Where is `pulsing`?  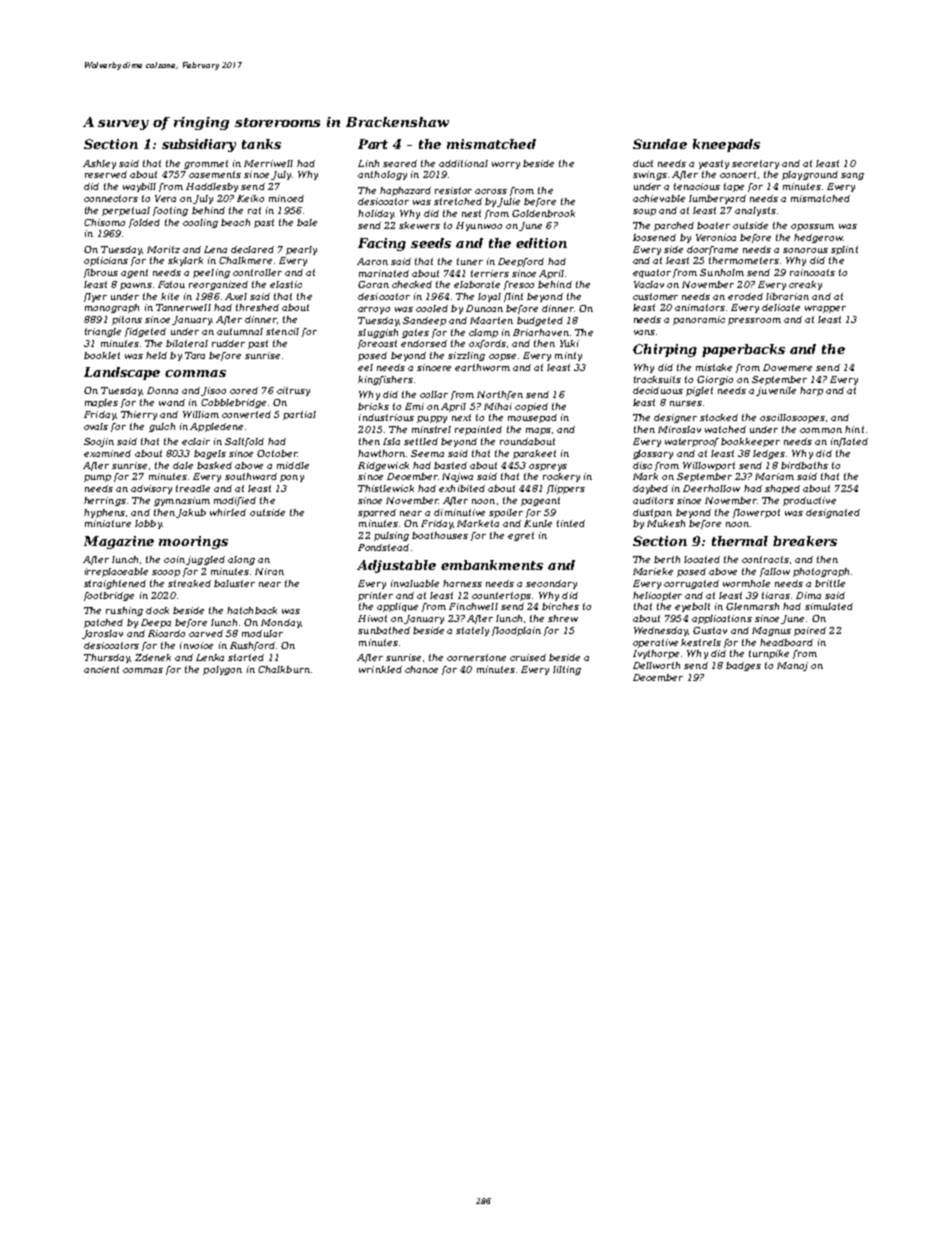
pulsing is located at coordinates (391, 536).
